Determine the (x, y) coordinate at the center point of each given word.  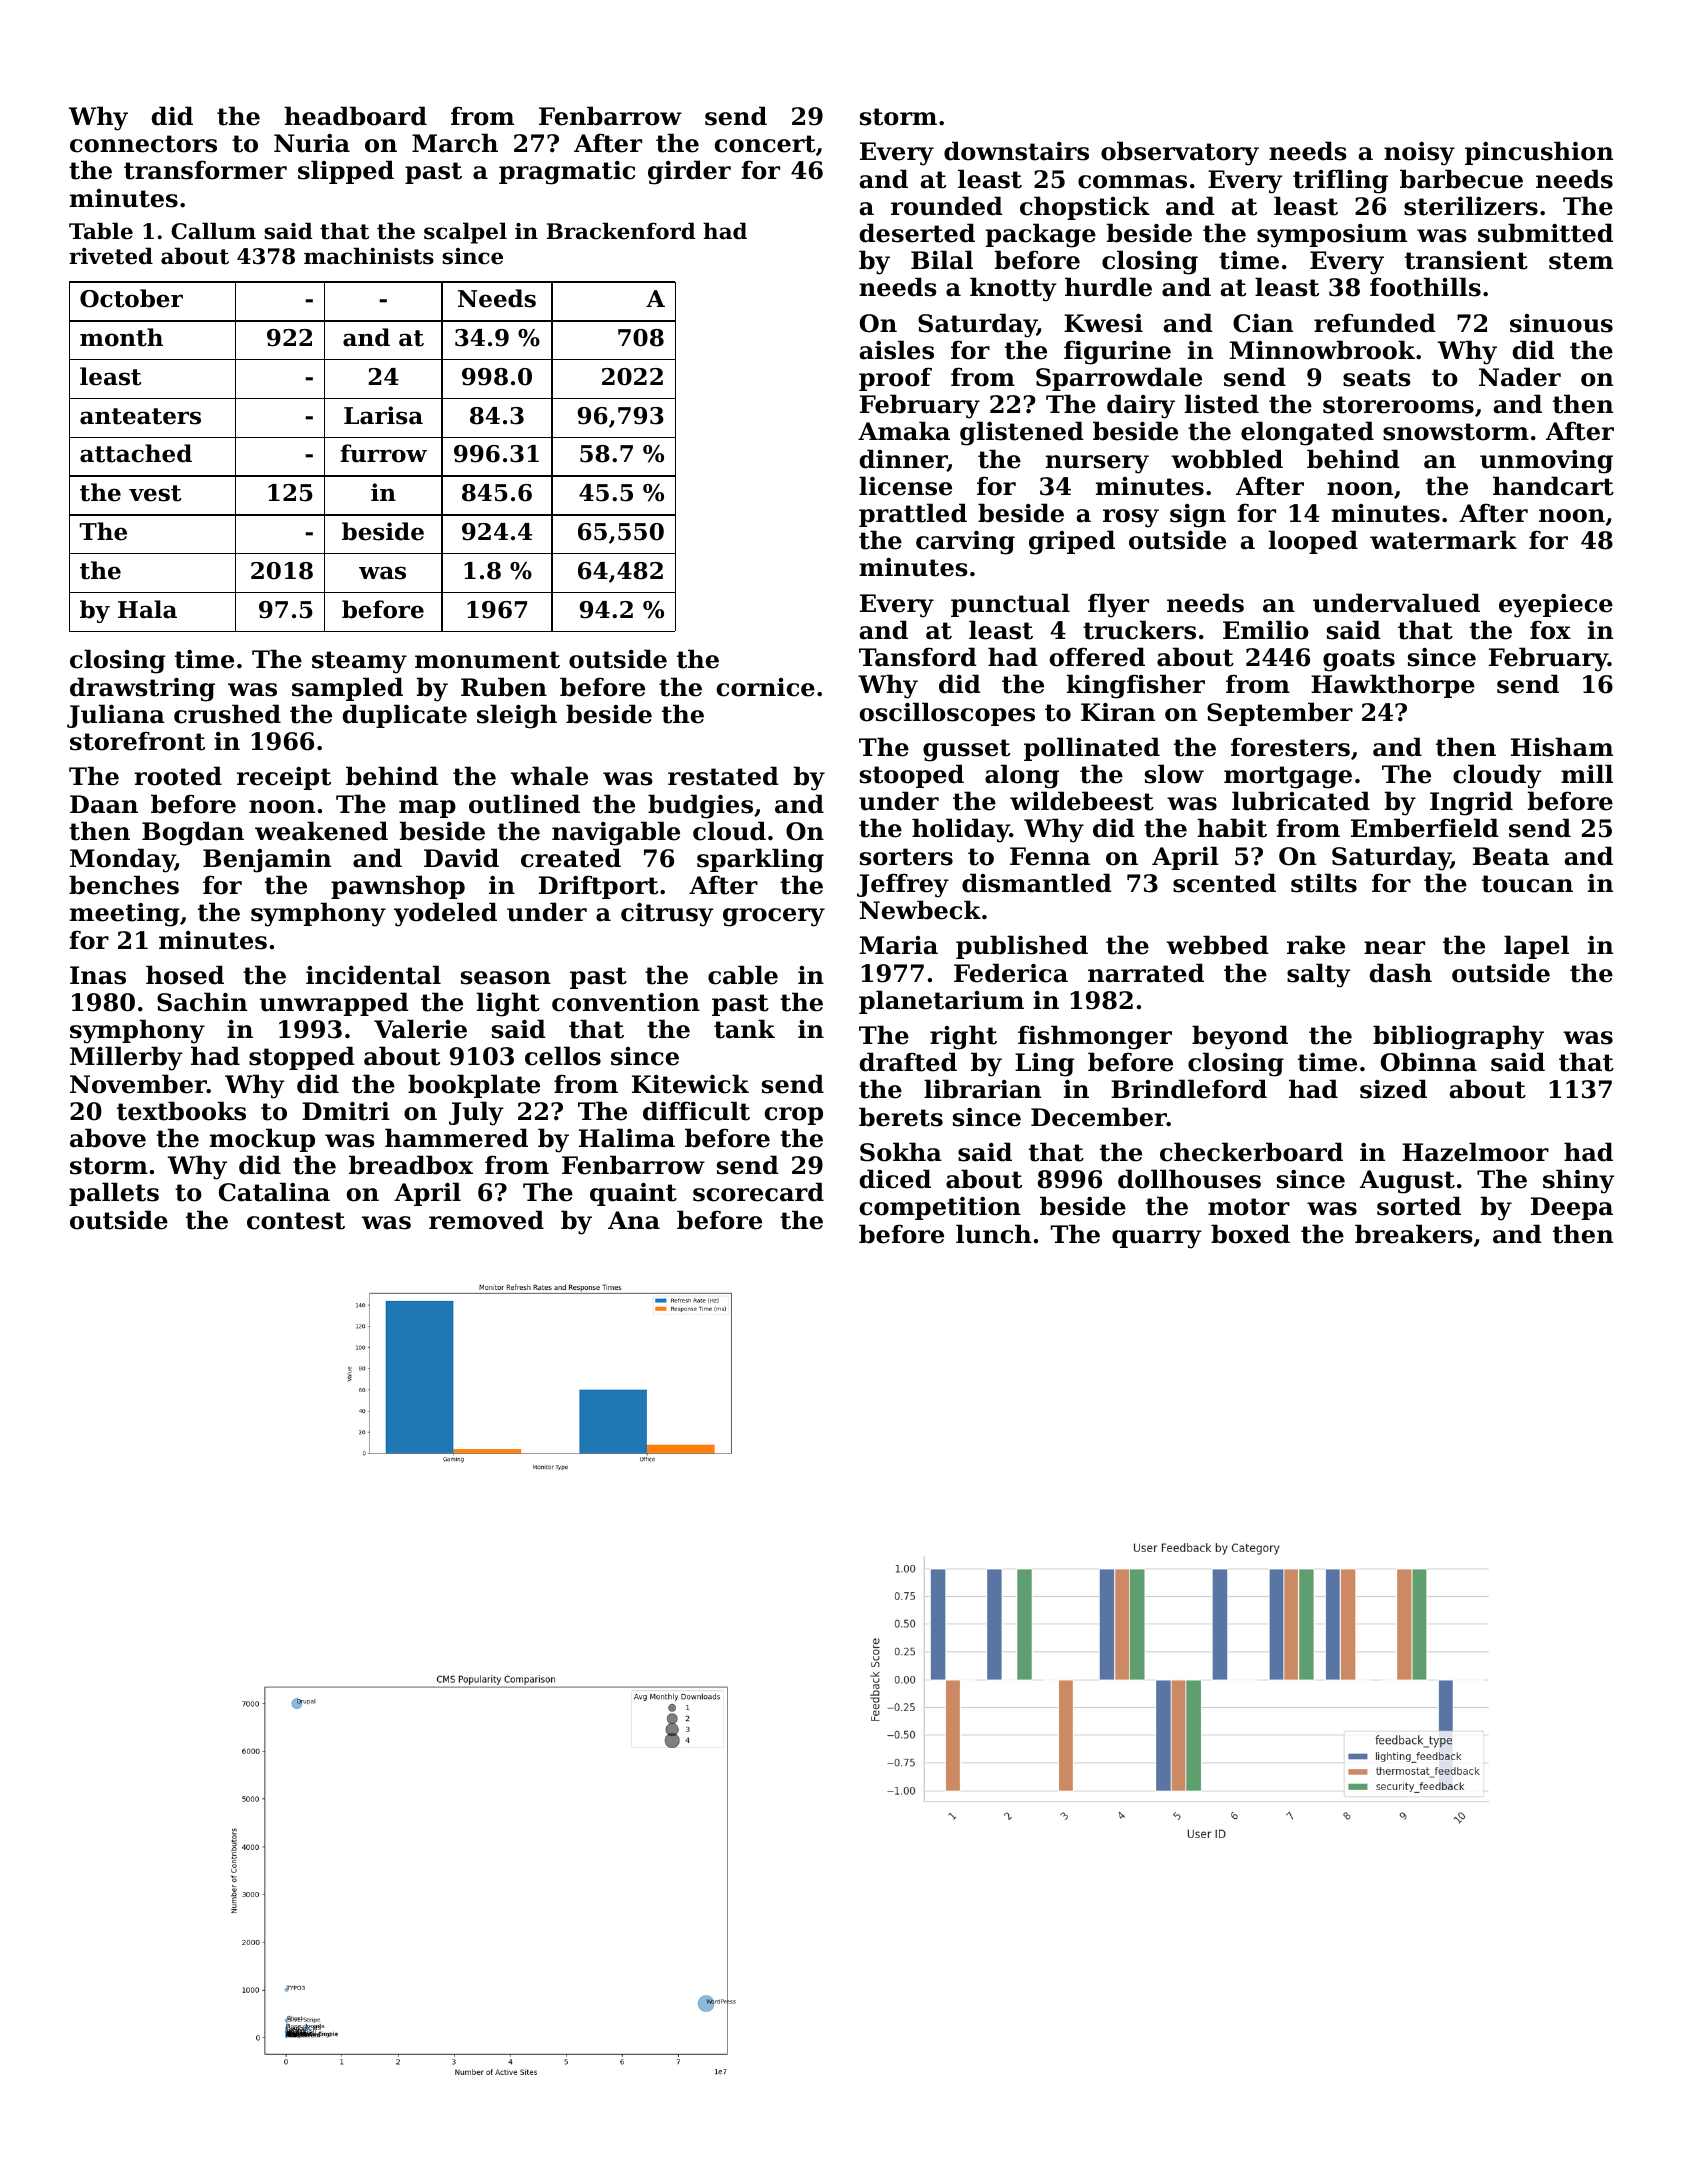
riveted (111, 256)
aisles (897, 350)
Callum (213, 231)
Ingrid (1471, 803)
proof (895, 379)
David (461, 858)
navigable (616, 833)
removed (486, 1220)
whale (549, 776)
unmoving (1546, 462)
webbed (1218, 945)
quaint (633, 1194)
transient (1466, 260)
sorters (906, 857)
